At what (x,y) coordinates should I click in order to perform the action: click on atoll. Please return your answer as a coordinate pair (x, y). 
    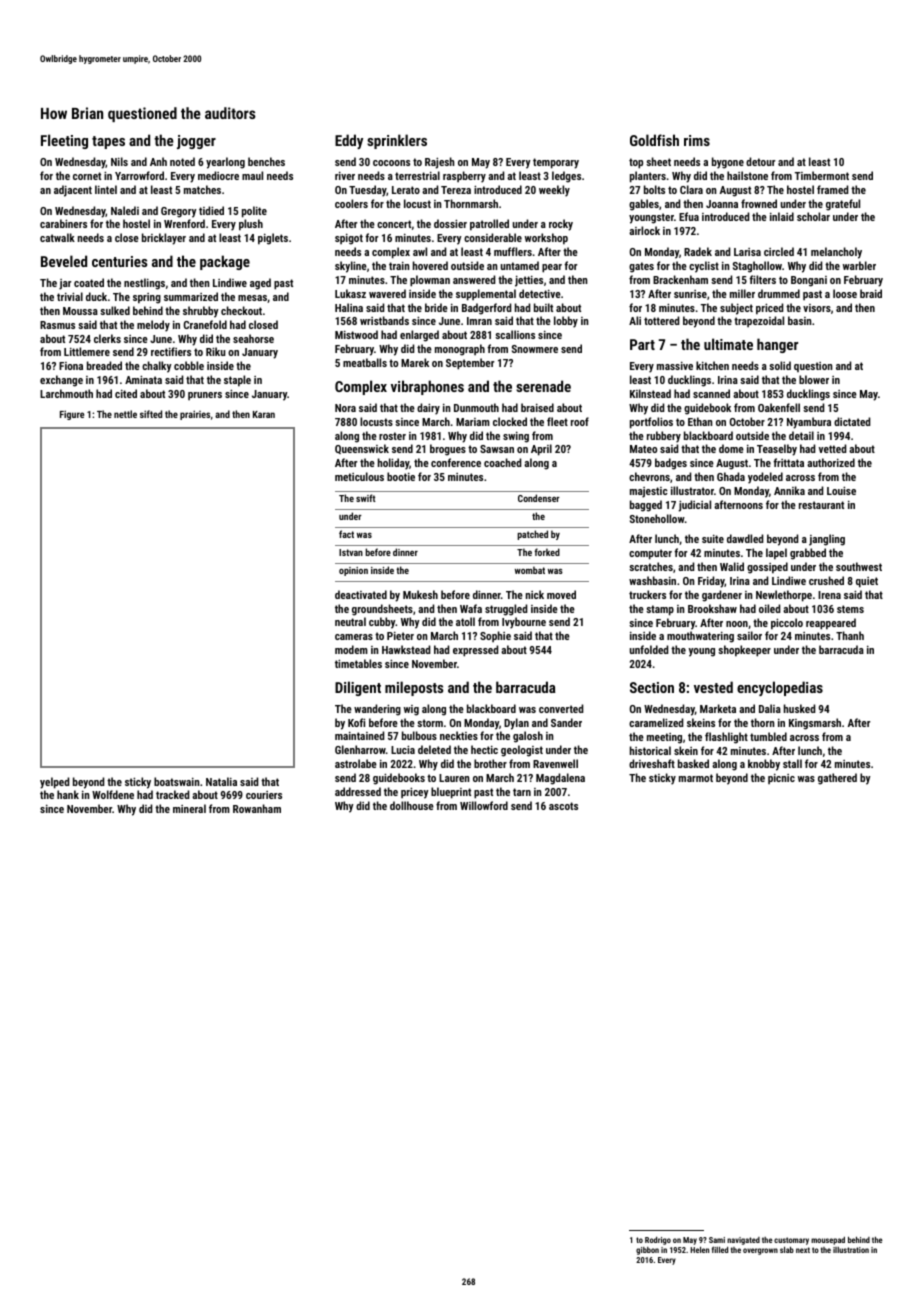
    Looking at the image, I should click on (465, 621).
